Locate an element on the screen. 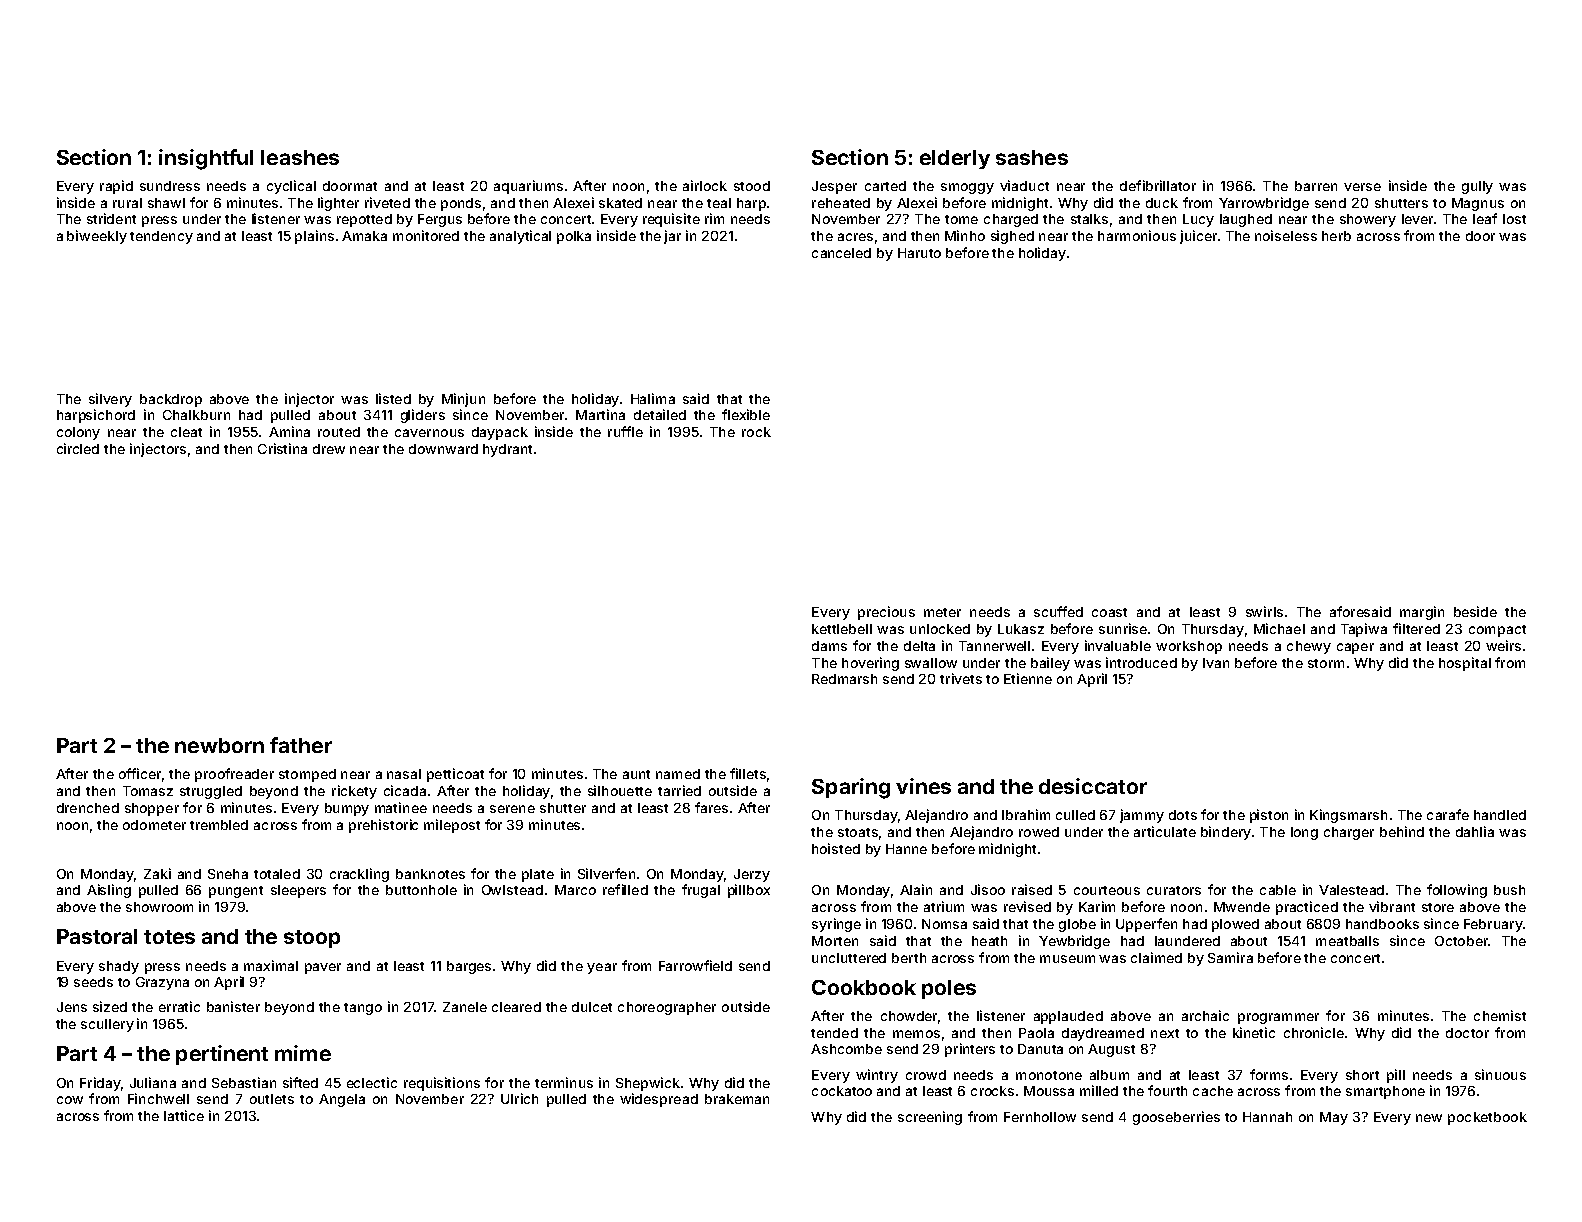 The width and height of the screenshot is (1582, 1222). plains is located at coordinates (314, 237).
